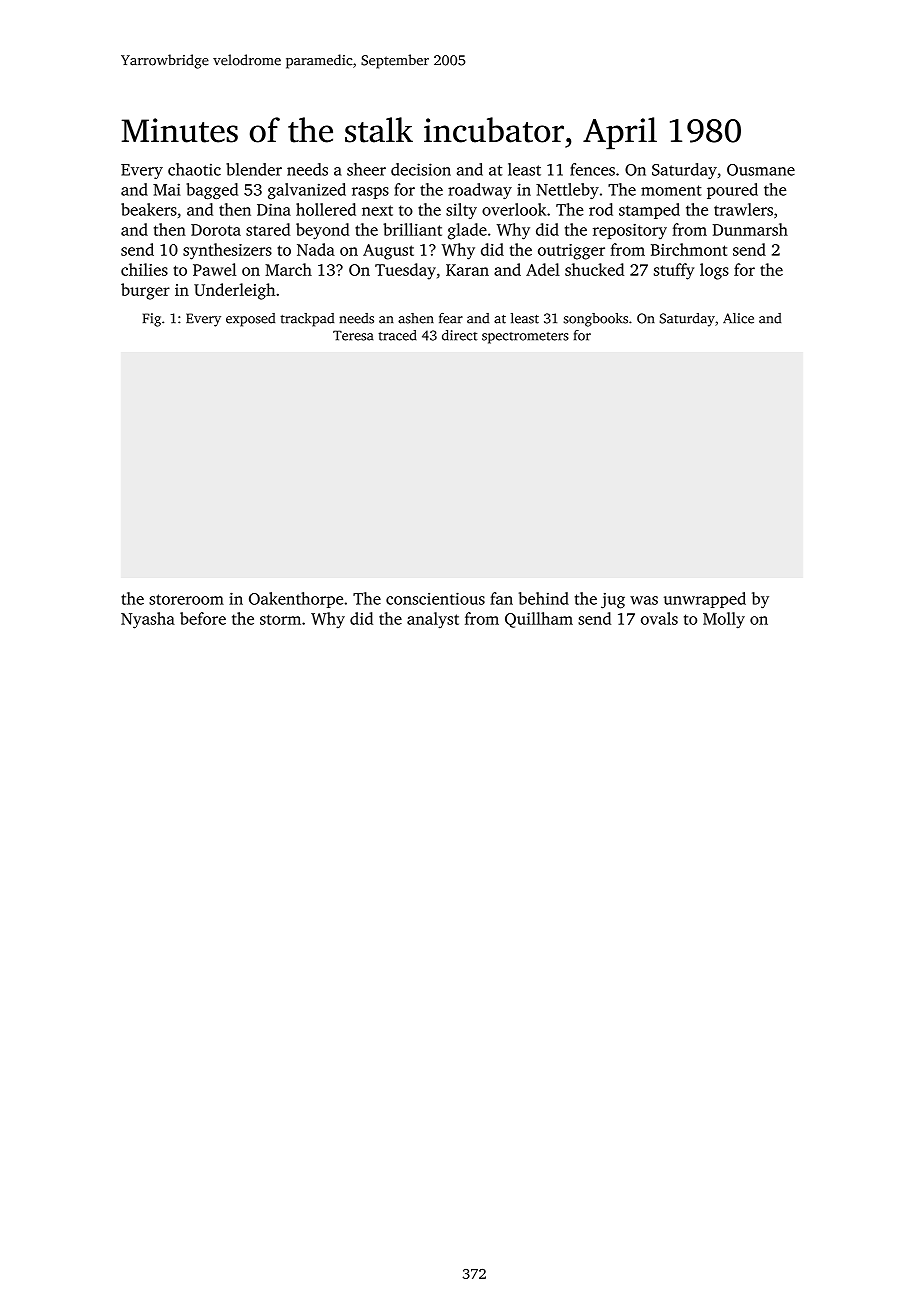 This screenshot has height=1308, width=924. What do you see at coordinates (250, 320) in the screenshot?
I see `exposed` at bounding box center [250, 320].
